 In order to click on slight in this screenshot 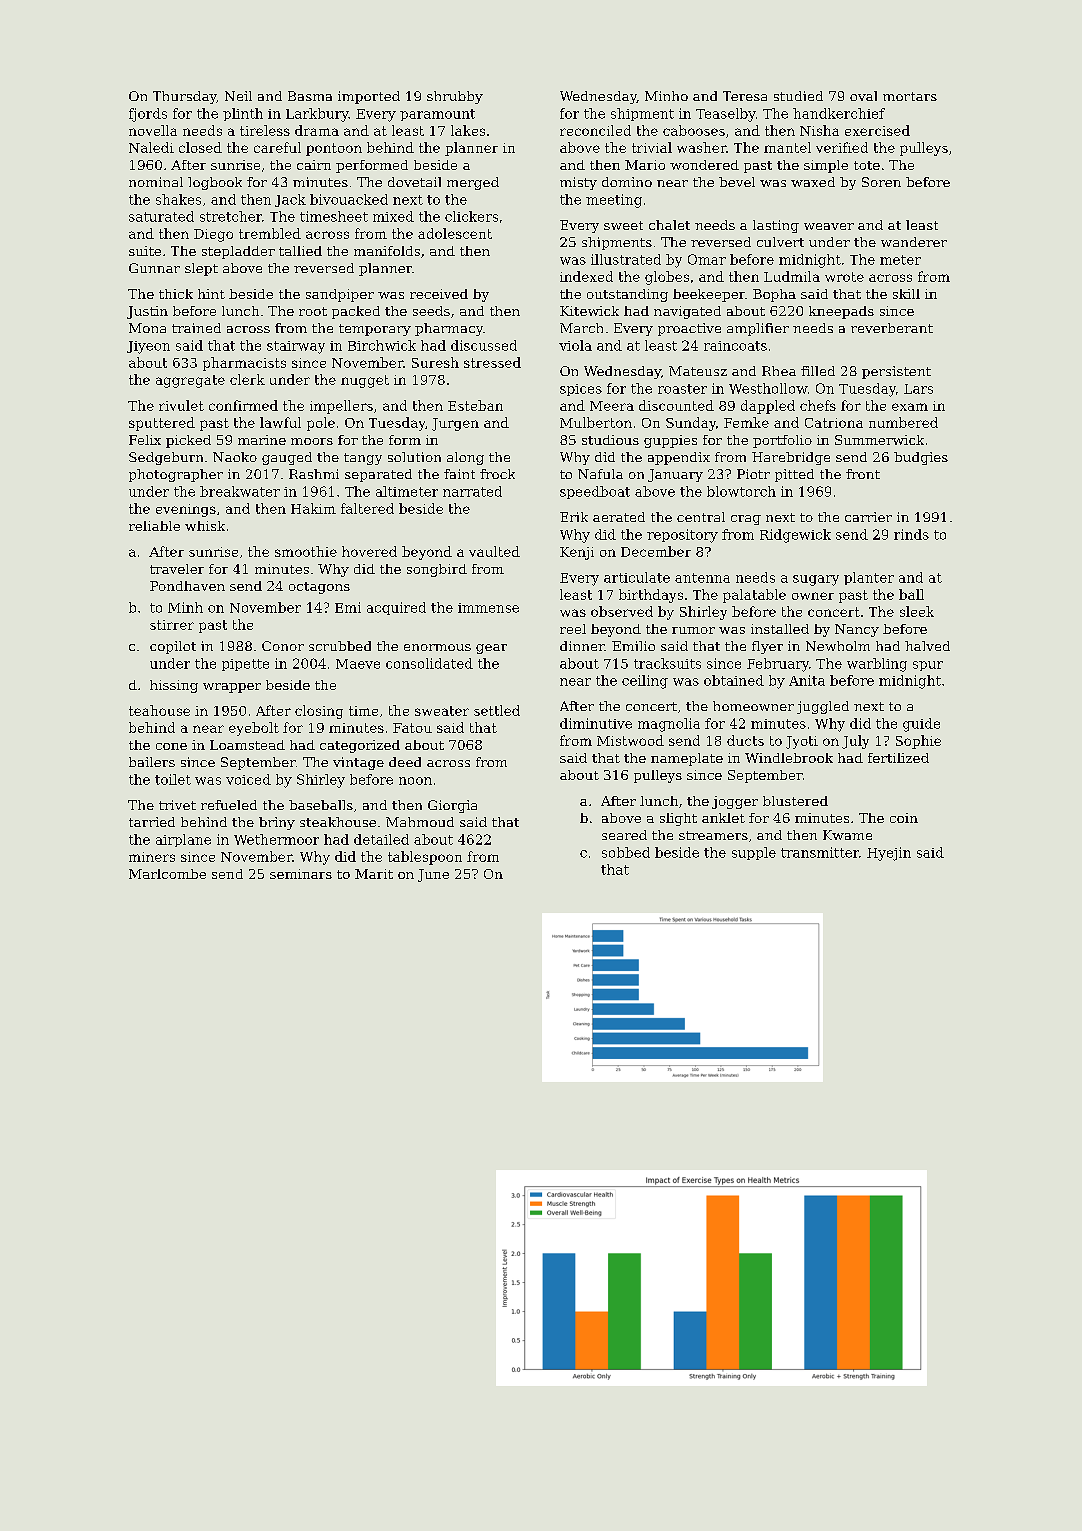, I will do `click(678, 819)`.
